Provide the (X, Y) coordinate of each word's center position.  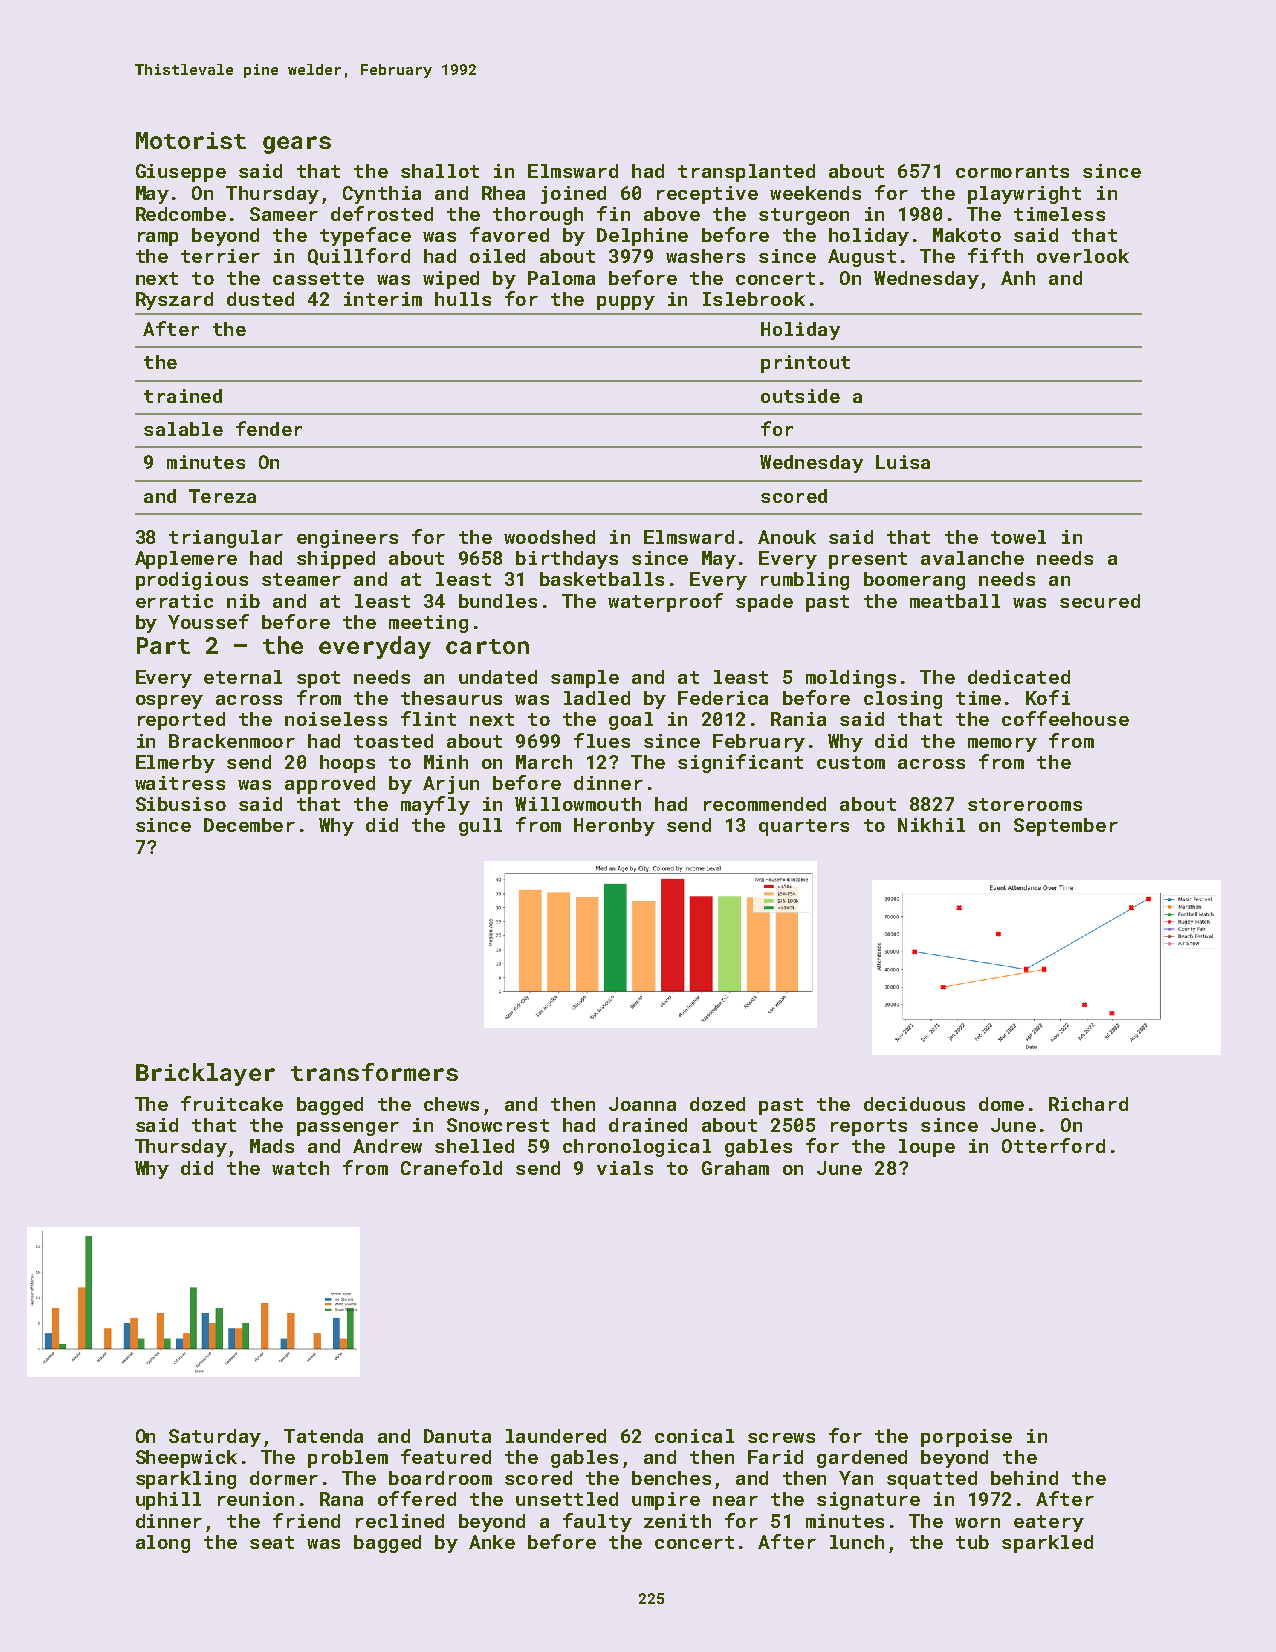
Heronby (614, 827)
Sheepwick (186, 1459)
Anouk (787, 537)
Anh (1018, 278)
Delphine (642, 237)
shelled (474, 1146)
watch (300, 1168)
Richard (1088, 1104)
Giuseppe (181, 173)
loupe (927, 1148)
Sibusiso (181, 804)
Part (163, 645)
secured (1100, 601)
